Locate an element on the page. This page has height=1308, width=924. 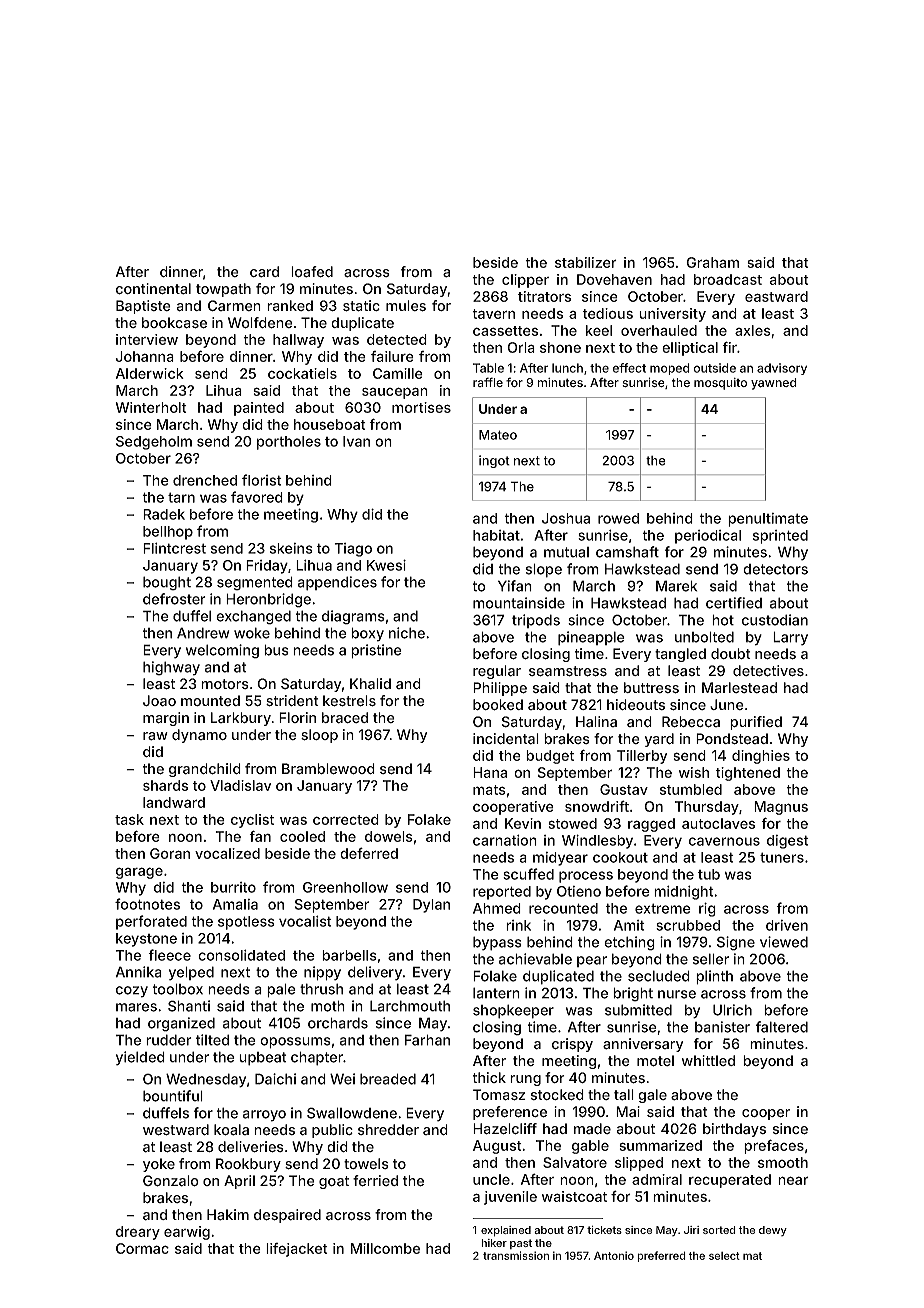
midnight is located at coordinates (684, 892).
